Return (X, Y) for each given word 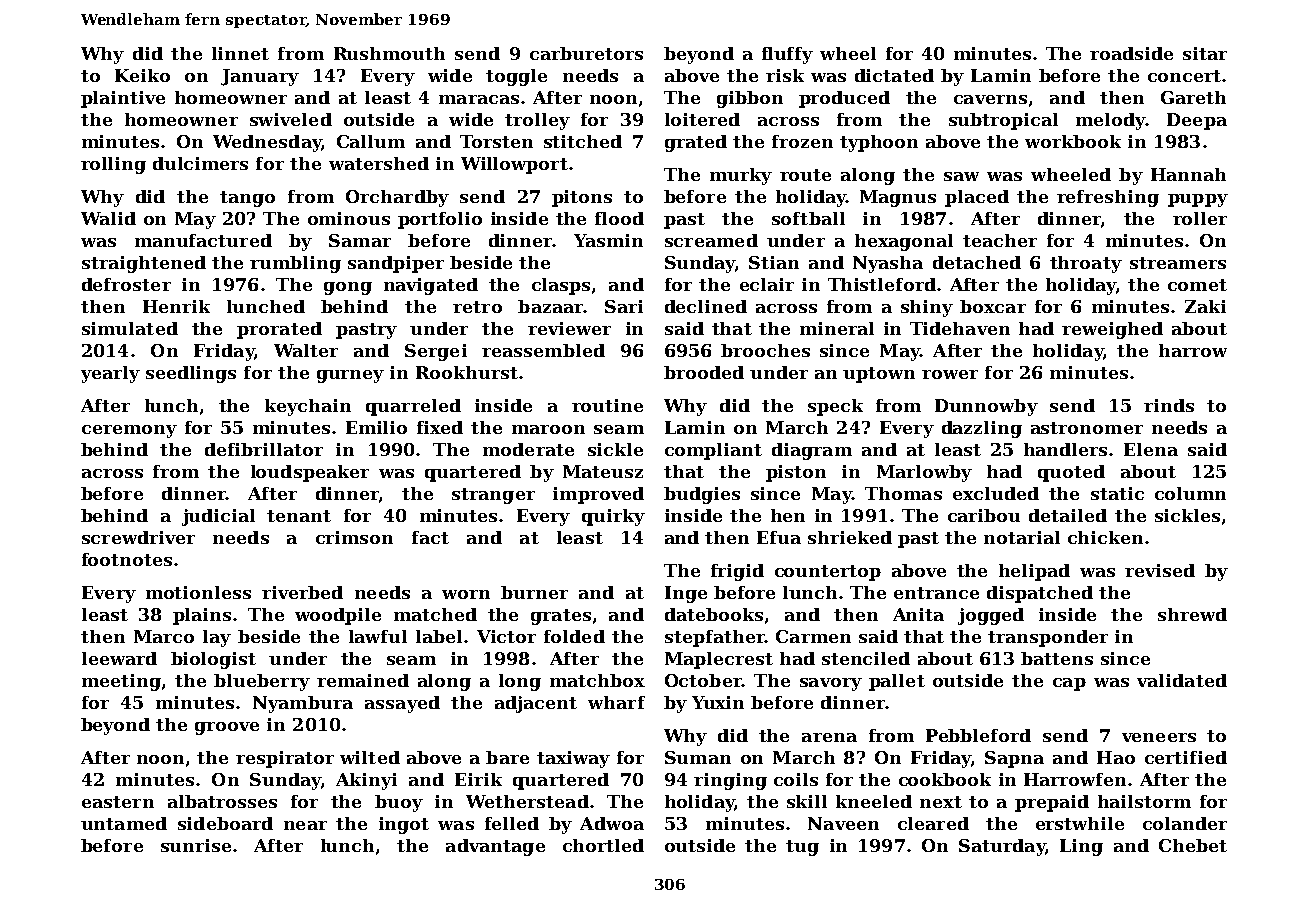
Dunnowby (986, 407)
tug (802, 848)
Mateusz (603, 471)
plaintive (123, 99)
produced (844, 99)
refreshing (1108, 198)
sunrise (196, 845)
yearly (110, 374)
